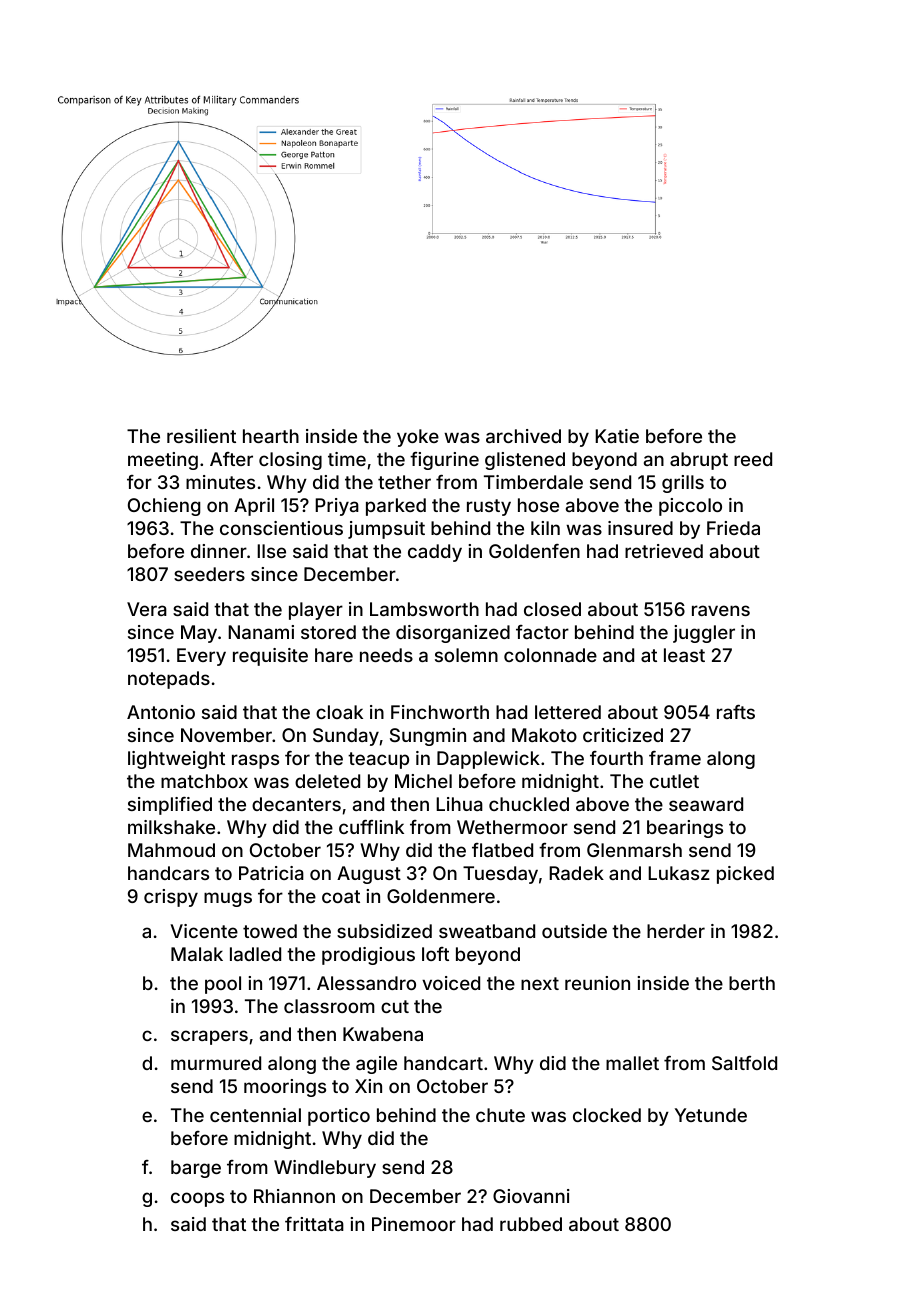 This screenshot has height=1316, width=908. What do you see at coordinates (316, 611) in the screenshot?
I see `player` at bounding box center [316, 611].
